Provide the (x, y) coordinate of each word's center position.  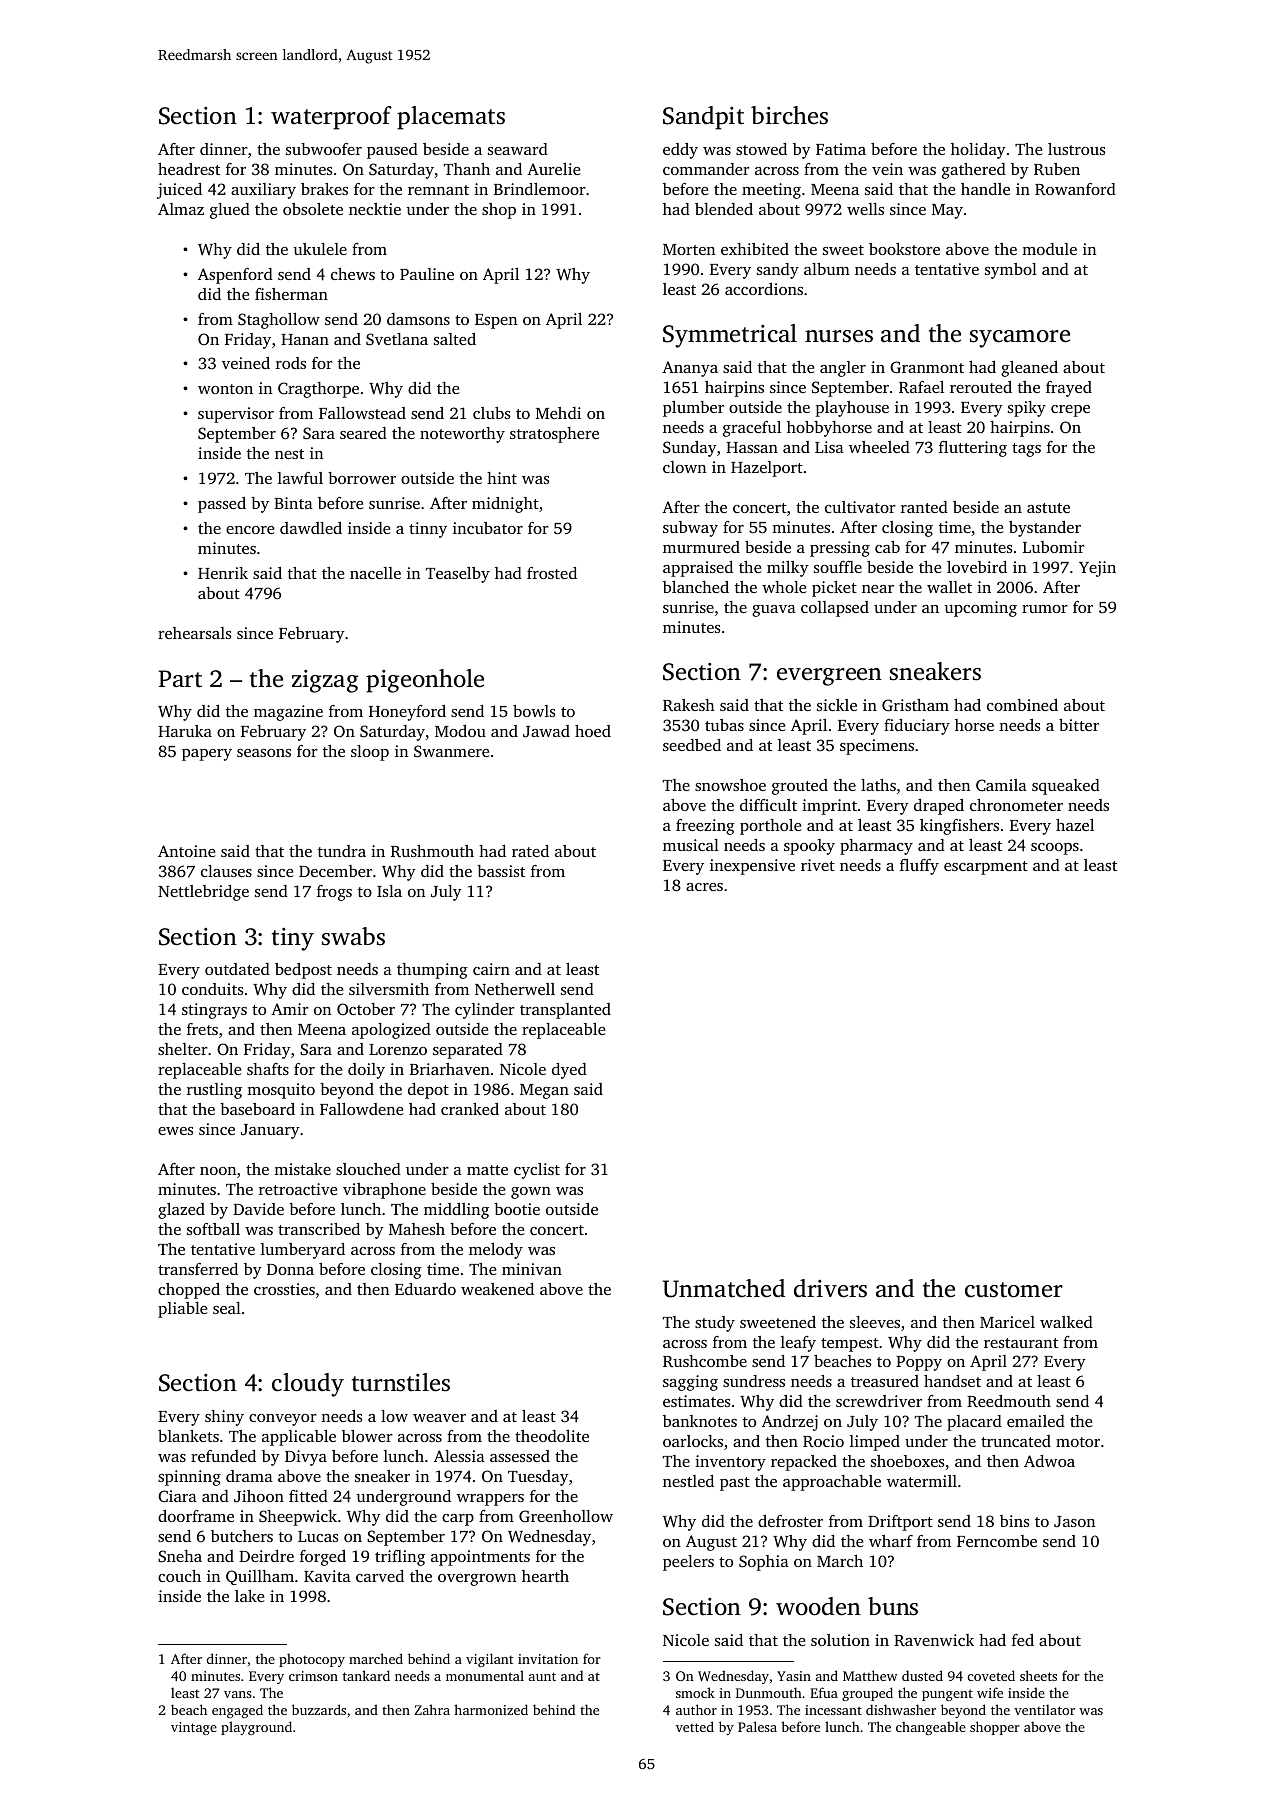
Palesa (757, 1726)
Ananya (690, 369)
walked (1066, 1322)
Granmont (927, 367)
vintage (194, 1728)
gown (531, 1193)
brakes (324, 189)
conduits (212, 989)
